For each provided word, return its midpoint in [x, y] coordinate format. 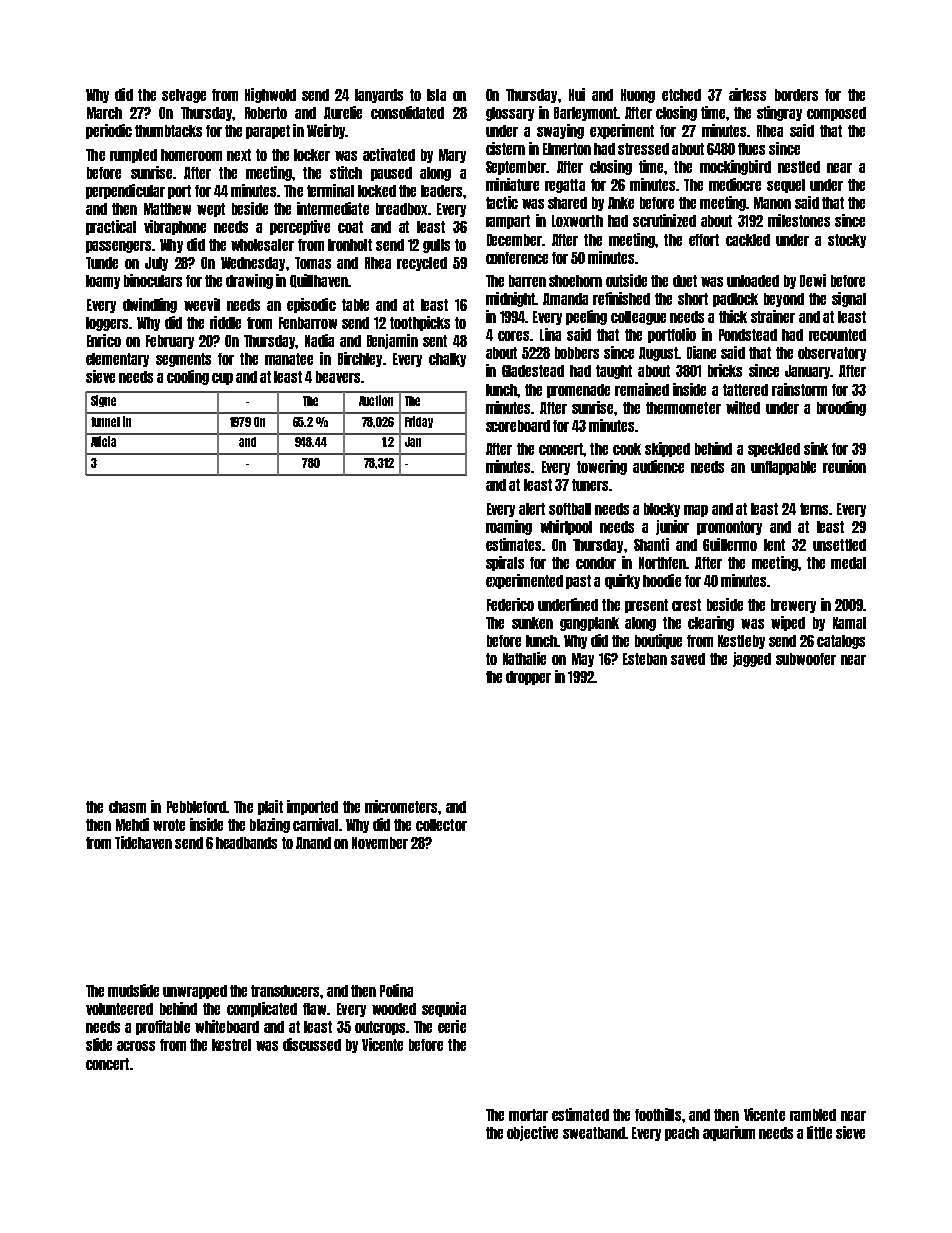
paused [391, 174]
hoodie [662, 580]
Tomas [313, 263]
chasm [127, 807]
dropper [528, 678]
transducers [285, 991]
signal [849, 299]
